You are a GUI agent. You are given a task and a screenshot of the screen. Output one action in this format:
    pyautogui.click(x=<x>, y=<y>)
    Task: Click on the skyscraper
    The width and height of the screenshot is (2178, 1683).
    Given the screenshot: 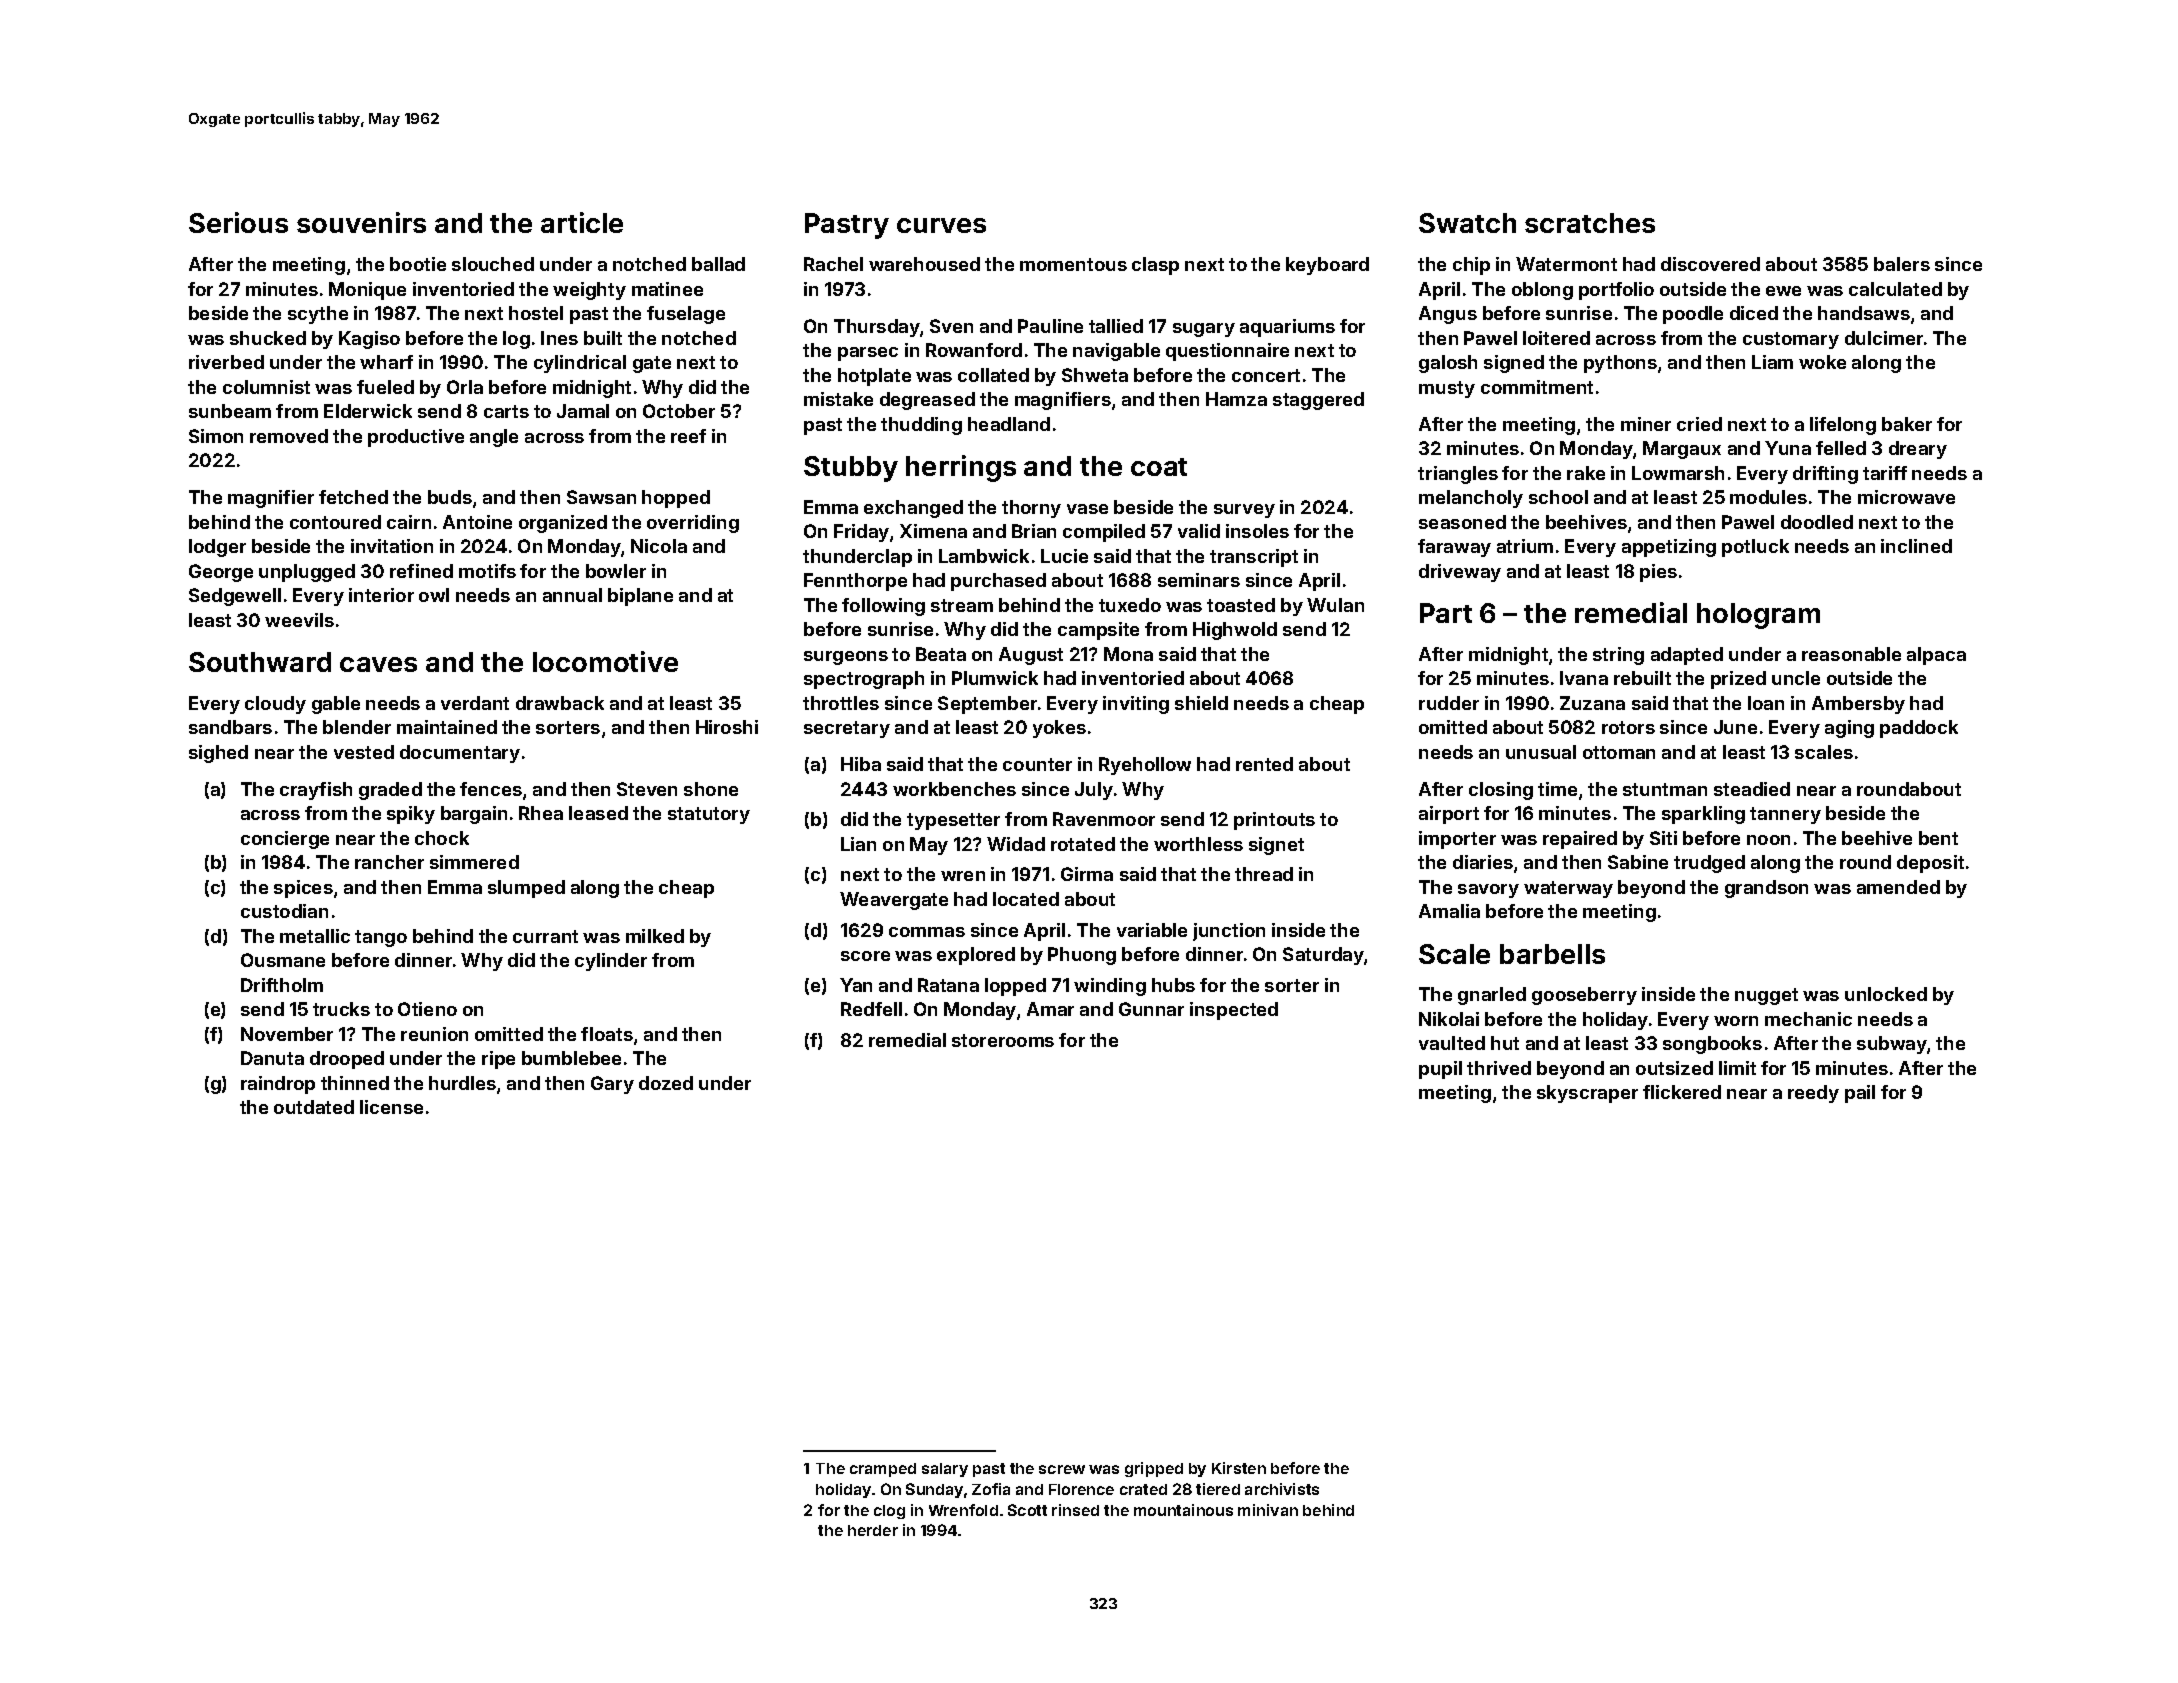 What is the action you would take?
    pyautogui.click(x=1587, y=1094)
